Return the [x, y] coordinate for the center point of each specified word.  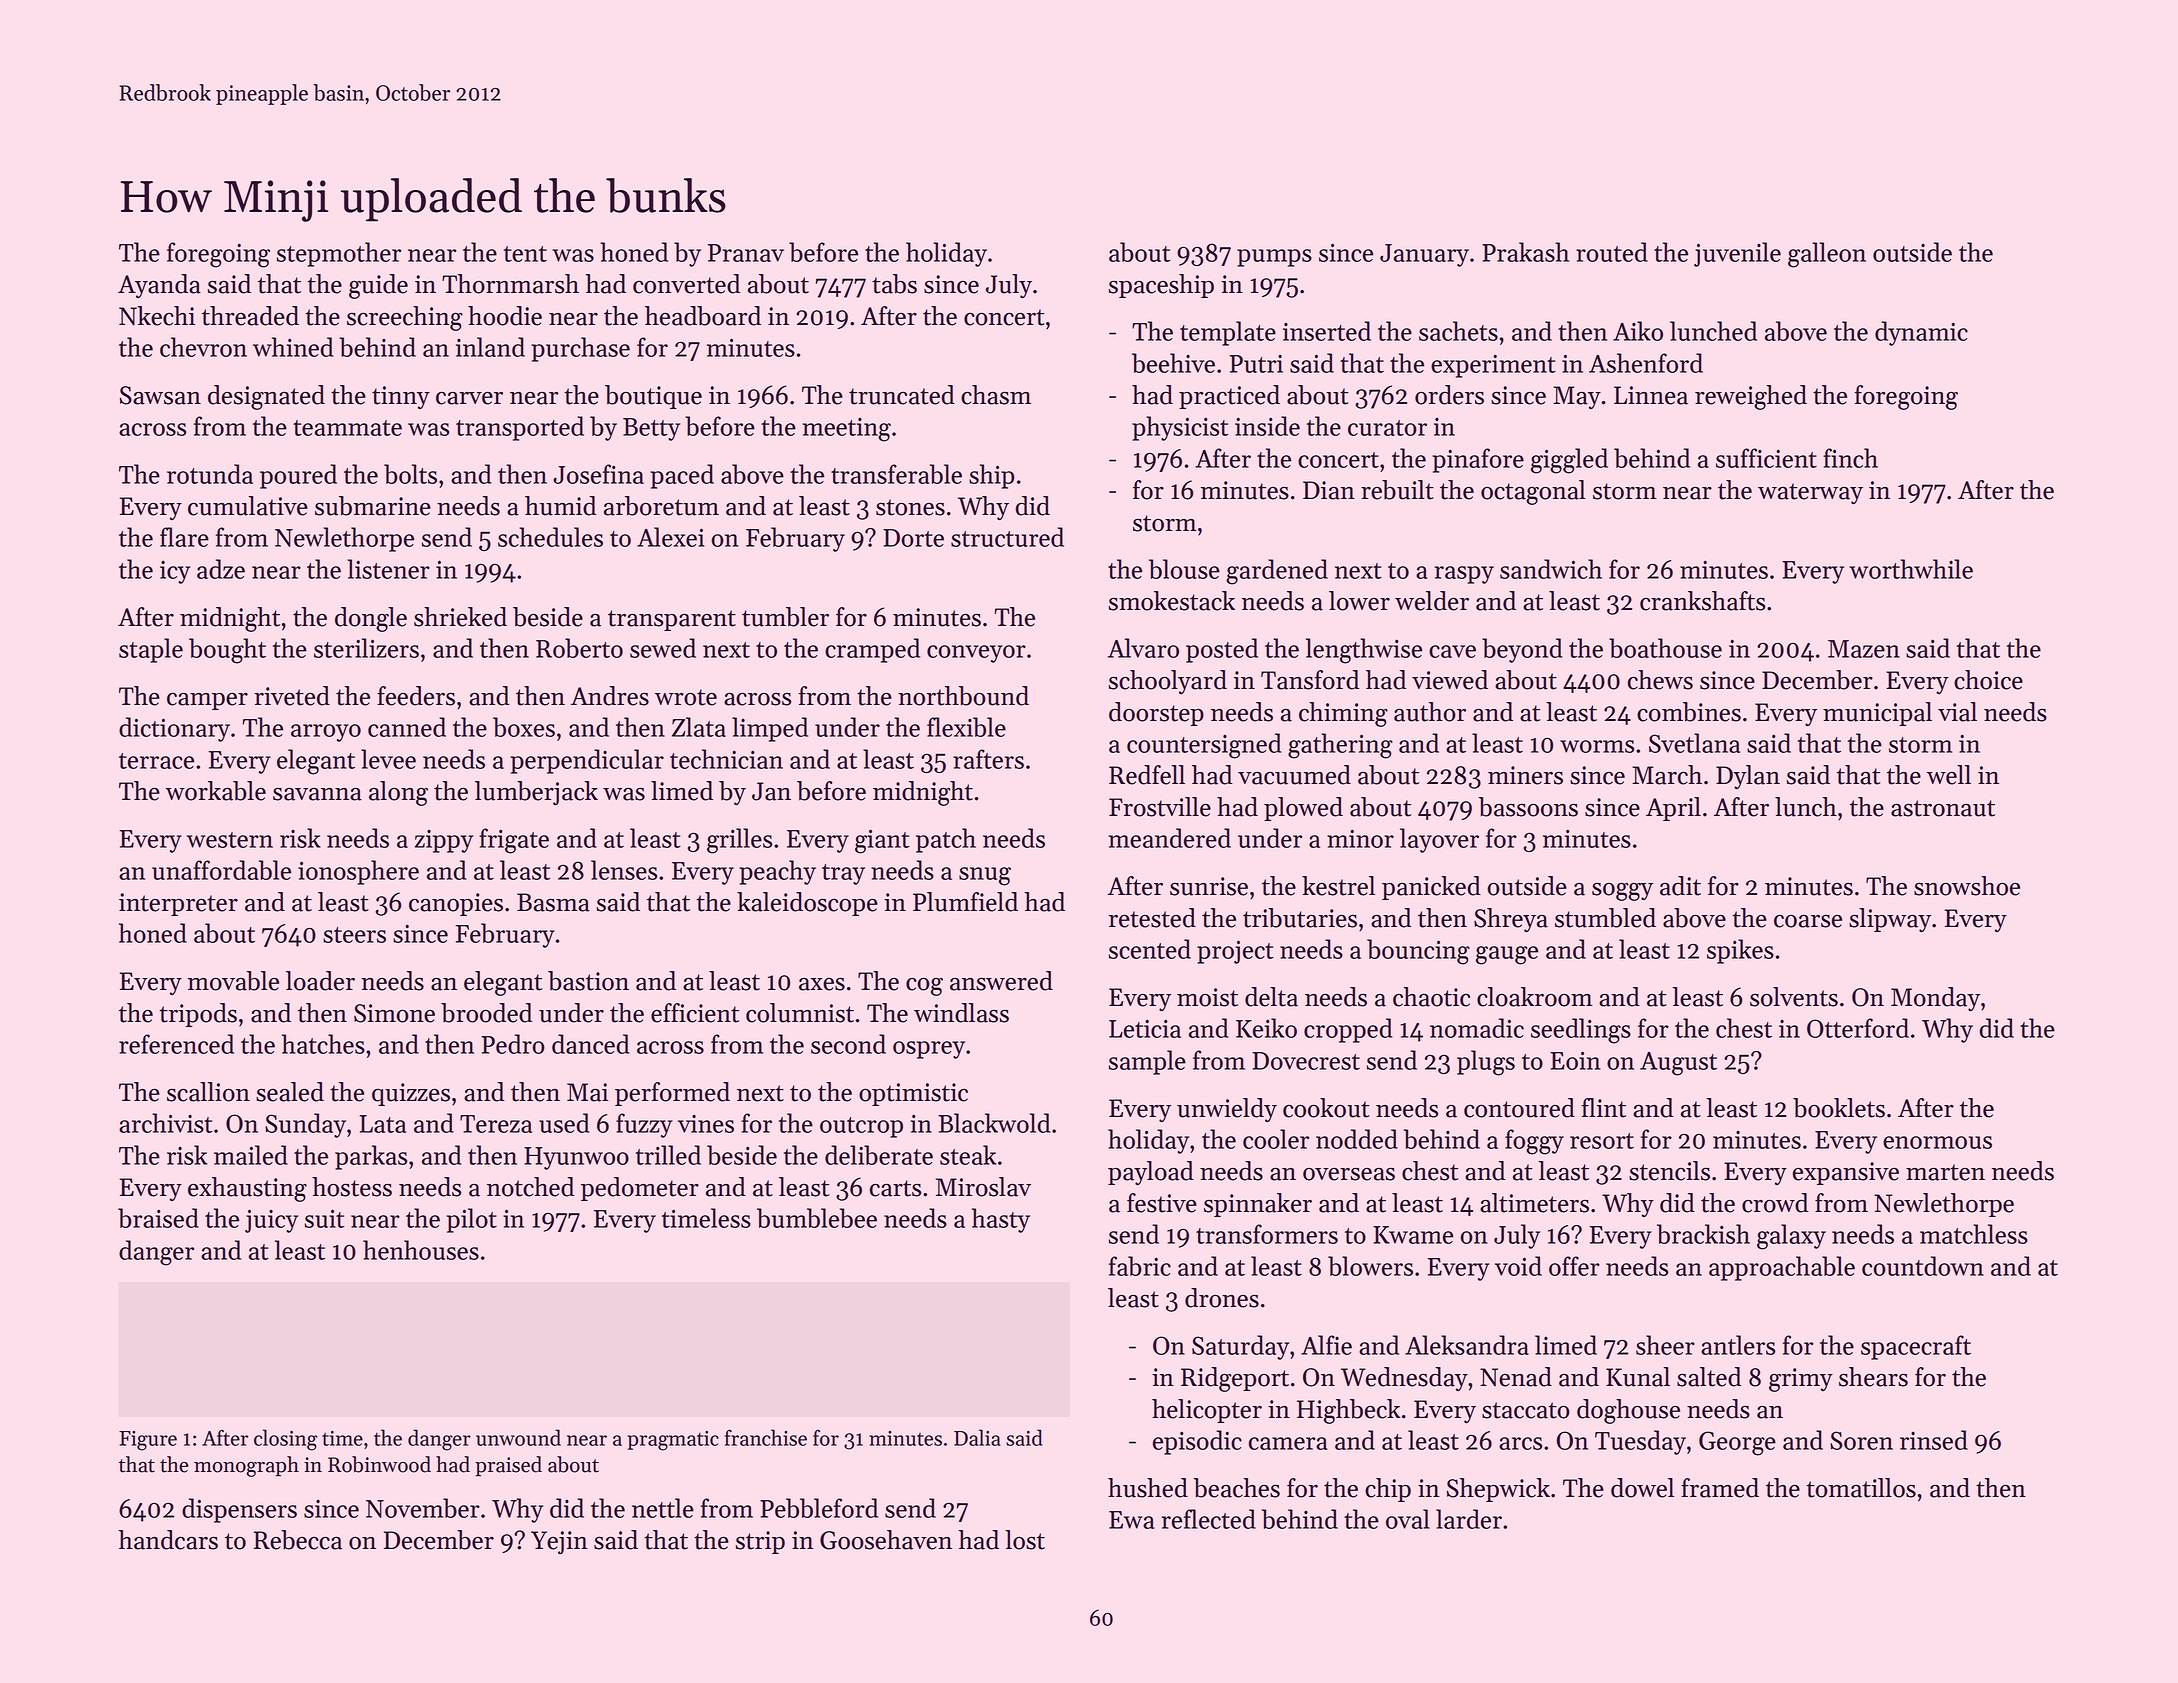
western [230, 840]
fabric [1140, 1266]
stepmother [339, 254]
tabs [894, 284]
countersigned [1204, 746]
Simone [394, 1013]
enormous [1937, 1142]
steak [968, 1155]
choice [1988, 680]
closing [285, 1440]
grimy [1801, 1380]
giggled [1569, 461]
